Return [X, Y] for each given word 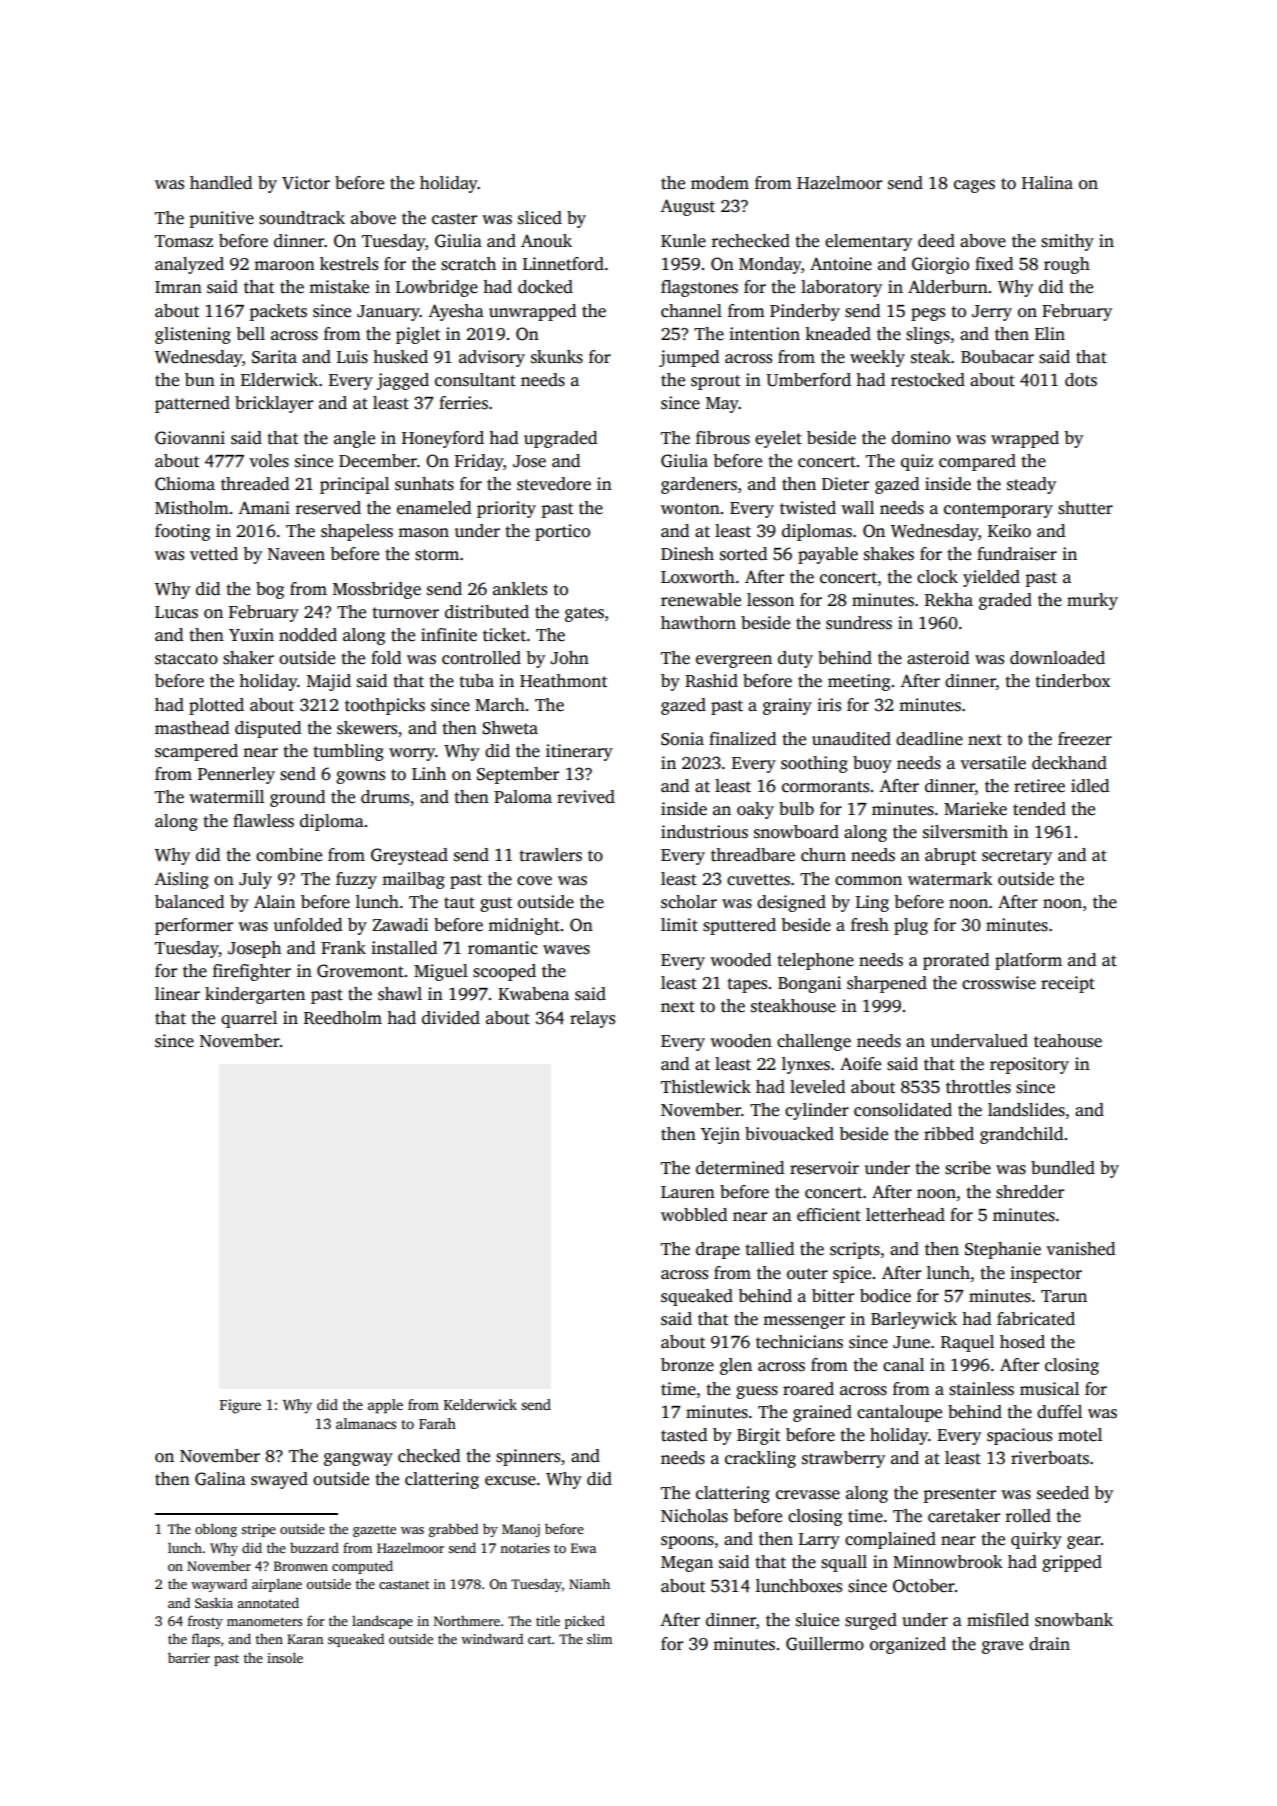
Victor [306, 183]
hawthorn [698, 623]
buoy [872, 764]
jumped [689, 358]
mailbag [413, 880]
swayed [279, 1480]
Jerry [992, 313]
